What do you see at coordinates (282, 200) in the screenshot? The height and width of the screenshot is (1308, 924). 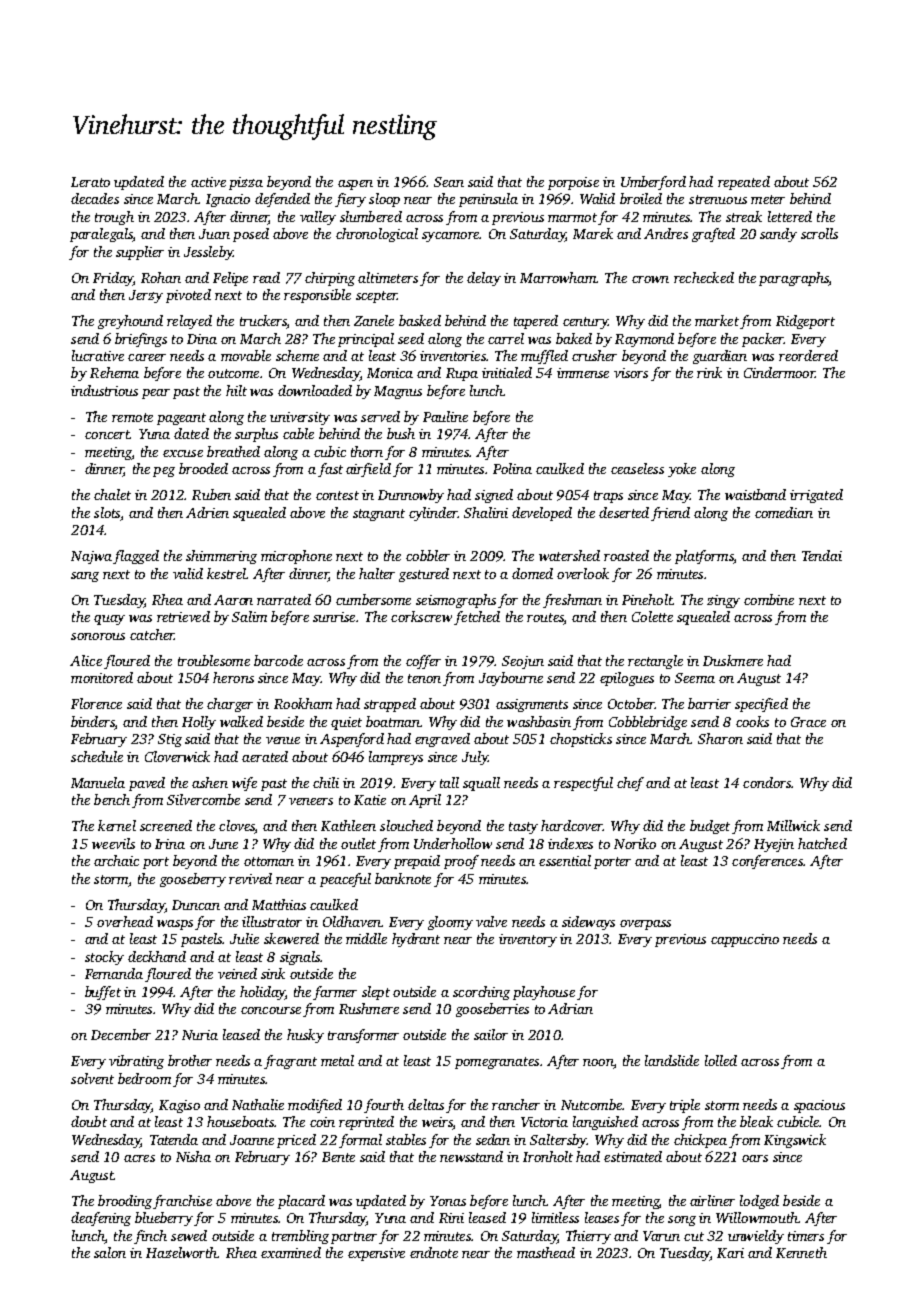 I see `defended` at bounding box center [282, 200].
